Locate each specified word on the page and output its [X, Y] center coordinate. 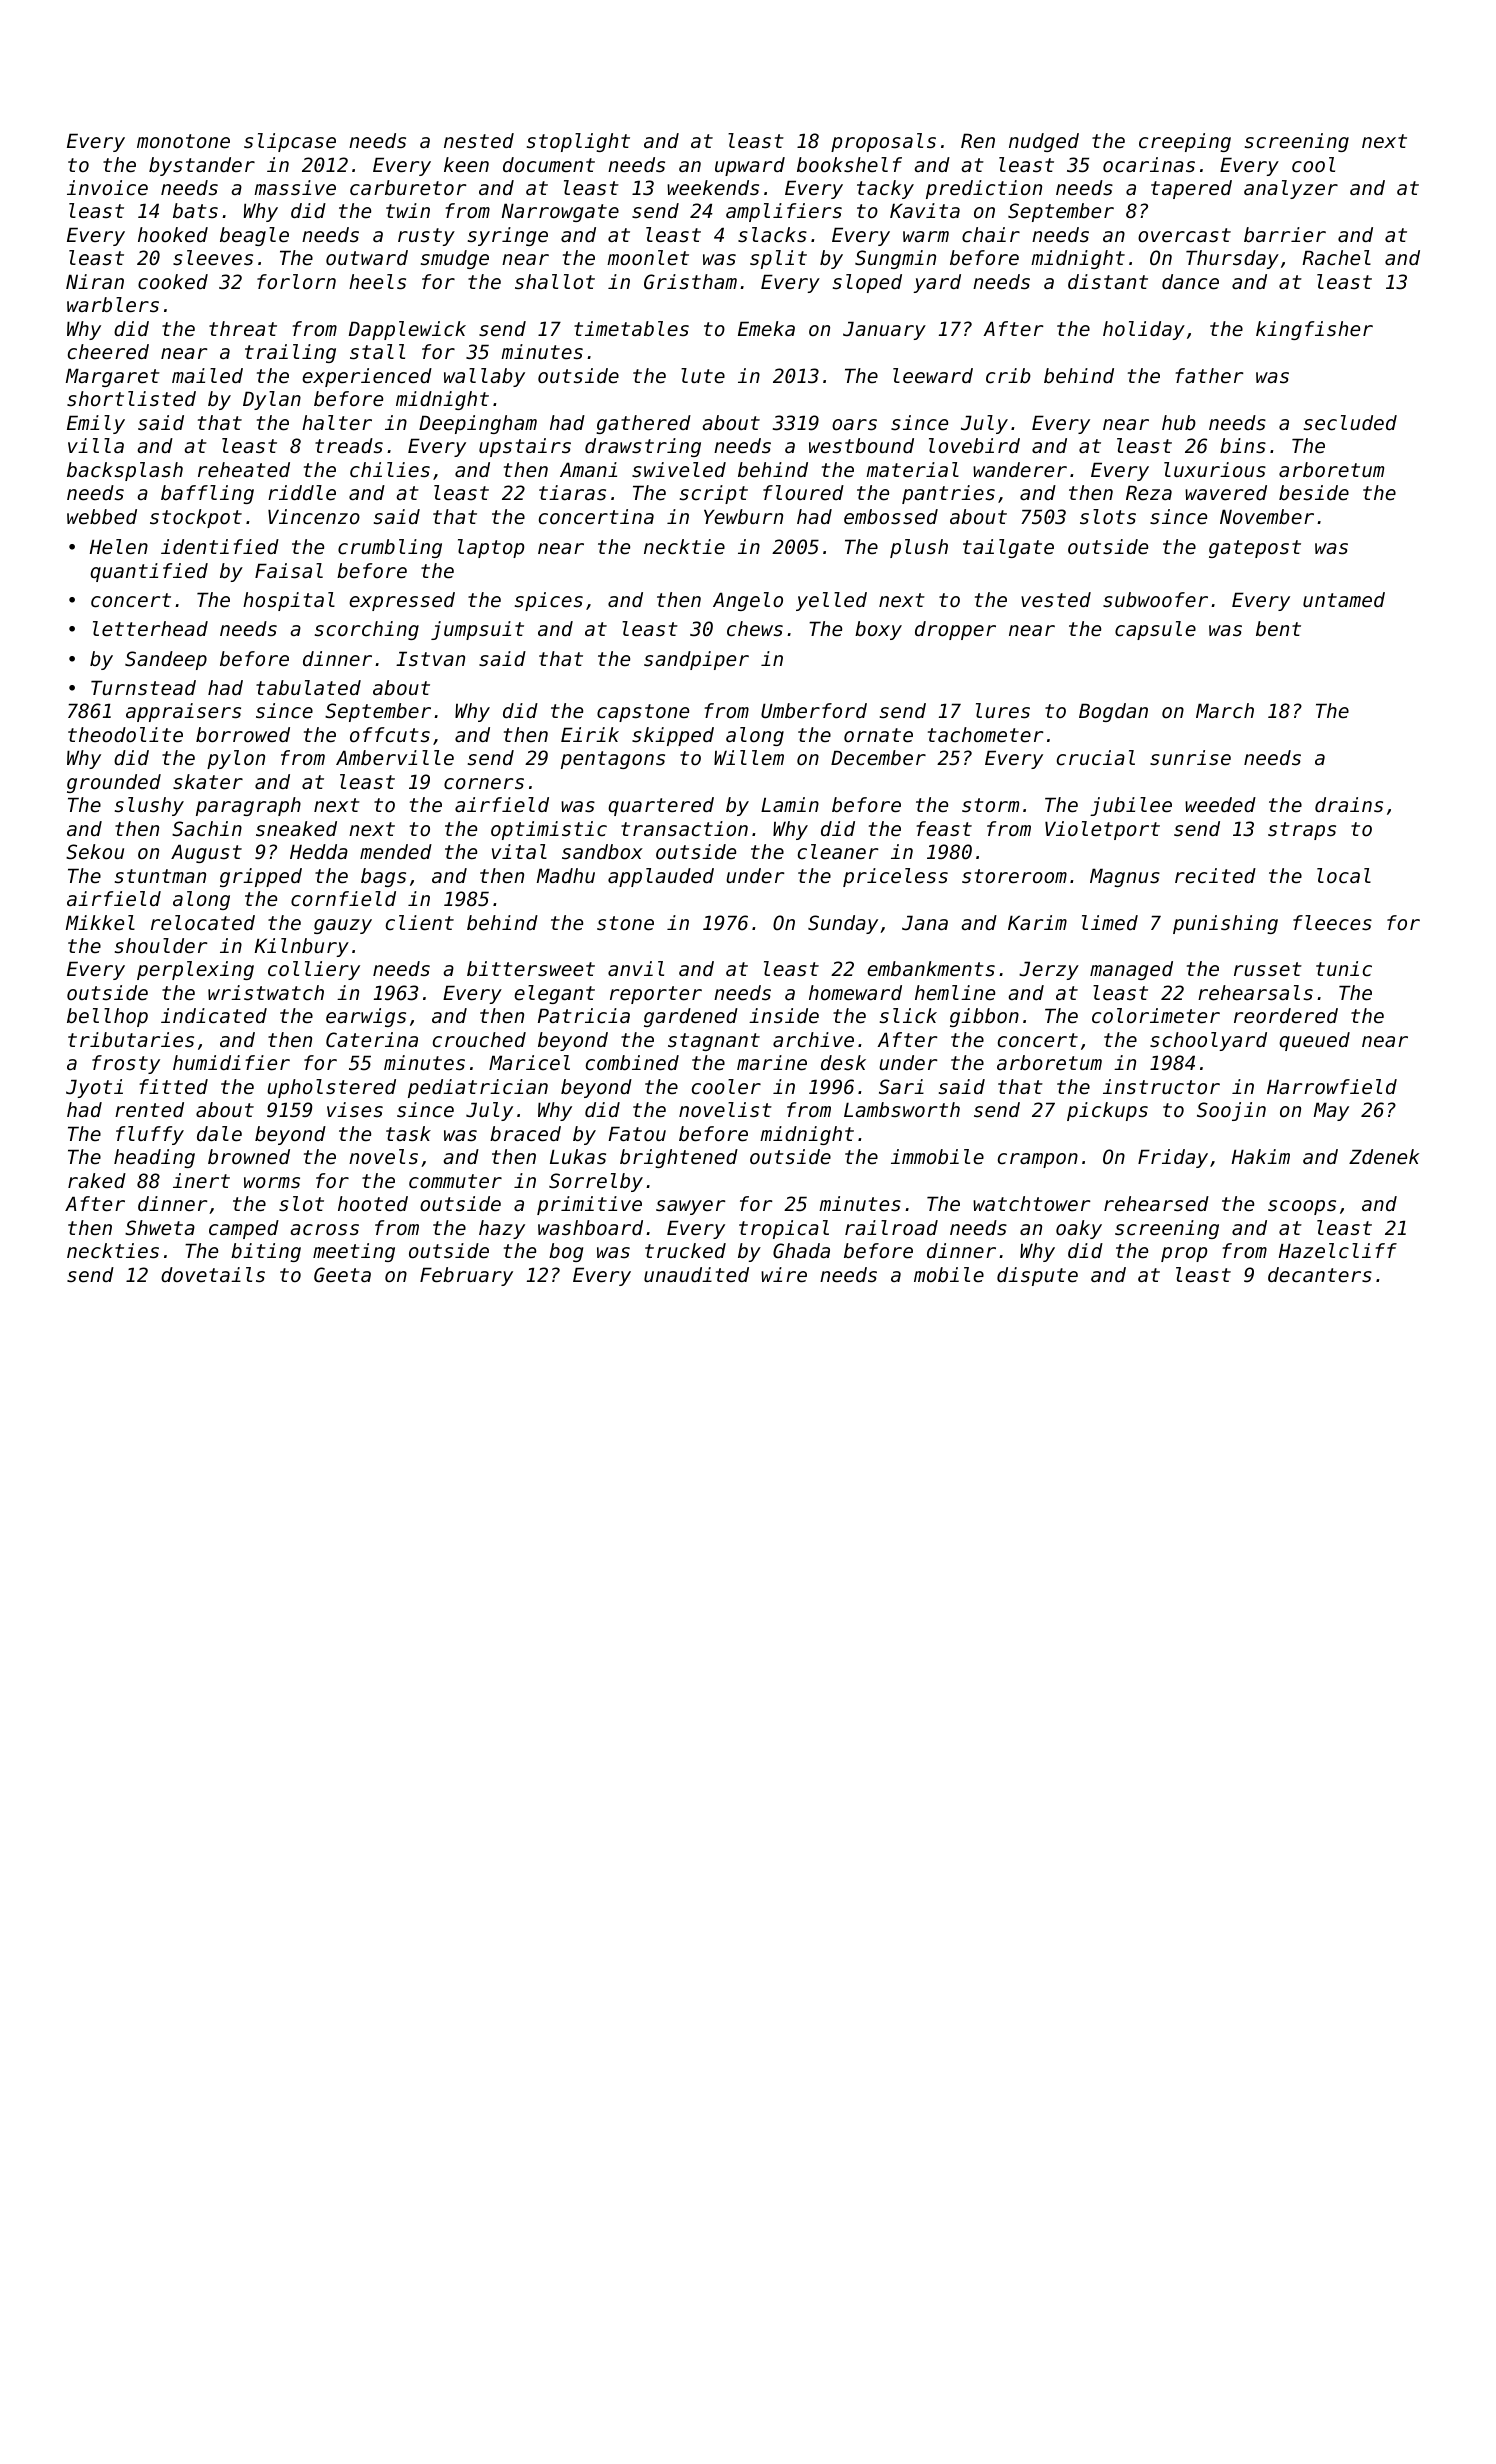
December [878, 758]
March [1225, 711]
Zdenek [1384, 1157]
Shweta [160, 1228]
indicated [214, 1016]
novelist [725, 1110]
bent [1278, 629]
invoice [107, 188]
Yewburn [743, 516]
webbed [102, 517]
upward [750, 166]
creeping [1185, 142]
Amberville [395, 758]
